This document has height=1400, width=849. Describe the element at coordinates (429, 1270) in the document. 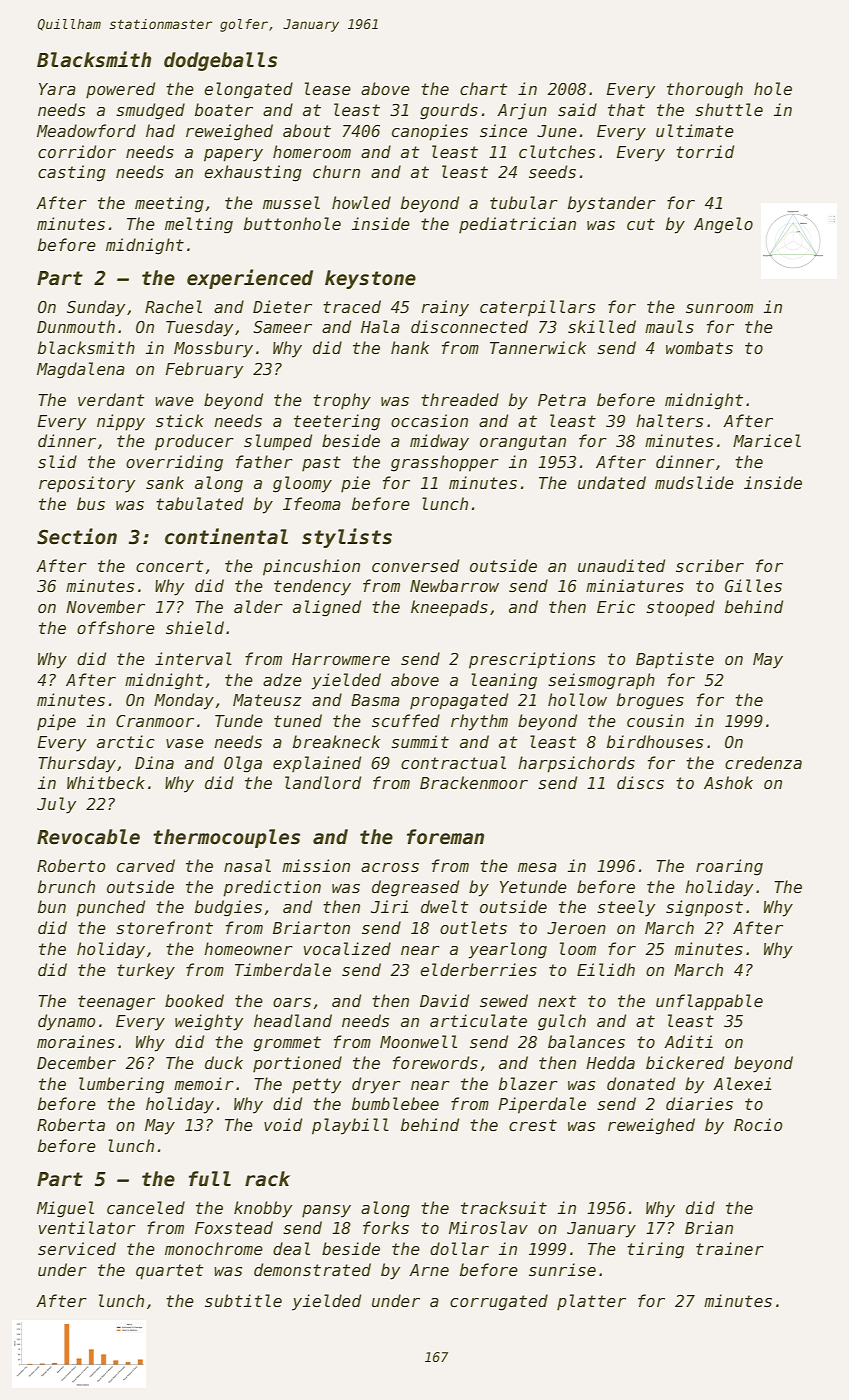

I see `Arne` at that location.
